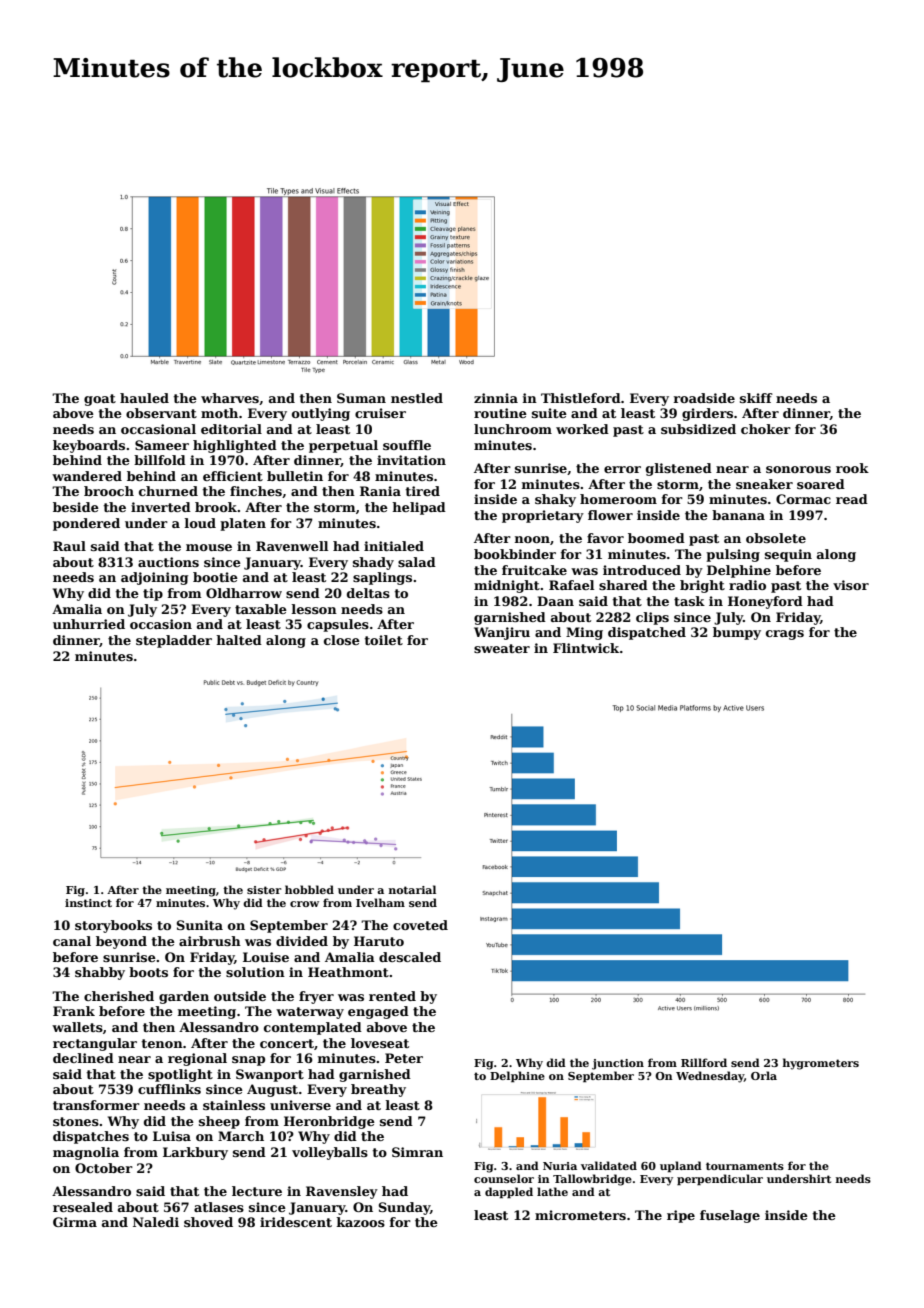  I want to click on Cormac, so click(803, 499).
